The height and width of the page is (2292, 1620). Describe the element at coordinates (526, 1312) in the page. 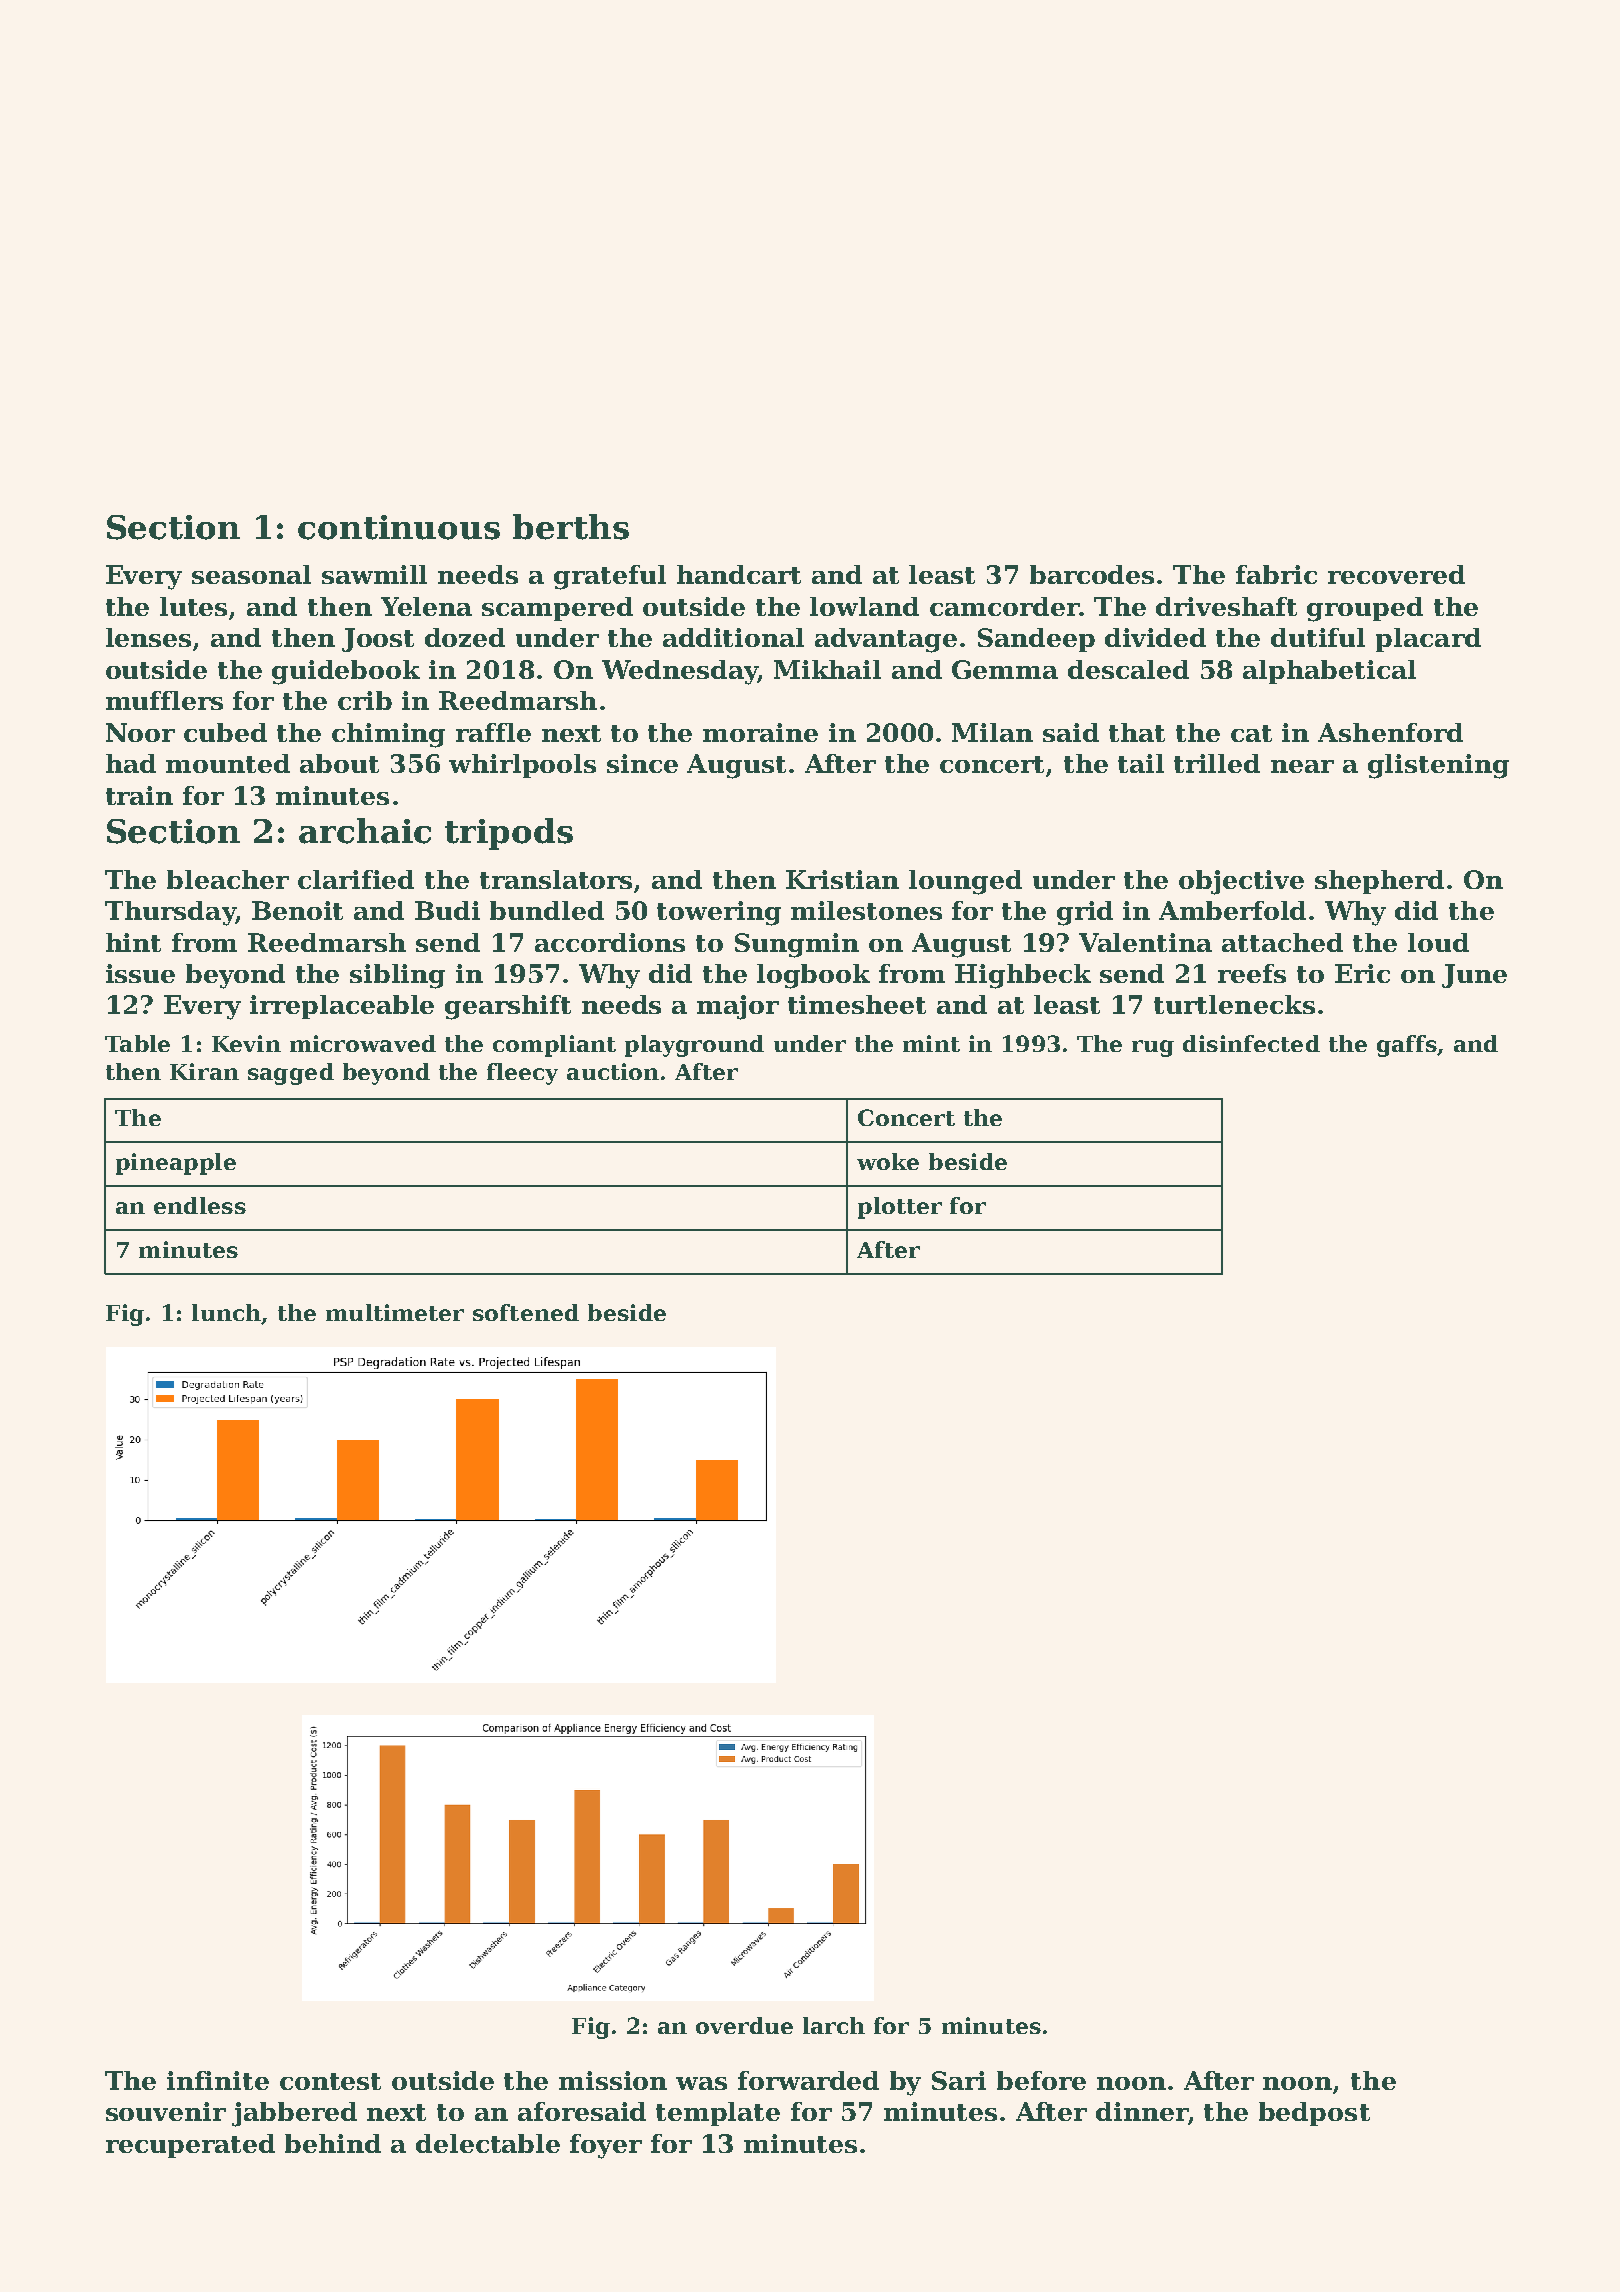

I see `softened` at that location.
